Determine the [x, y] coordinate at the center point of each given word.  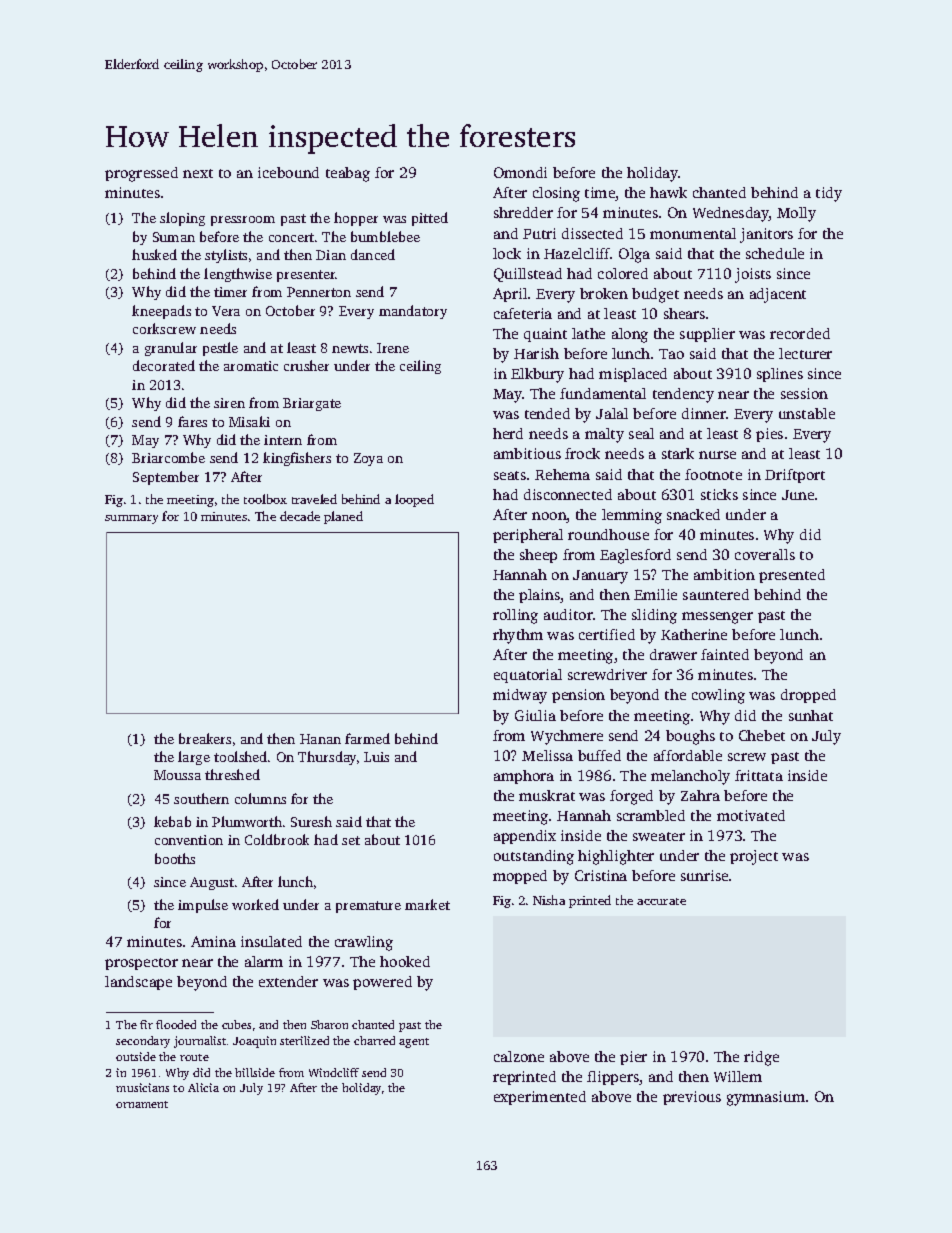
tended [547, 413]
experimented [540, 1098]
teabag [348, 174]
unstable [807, 413]
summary [131, 519]
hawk [668, 192]
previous [692, 1098]
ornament [142, 1104]
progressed [141, 174]
